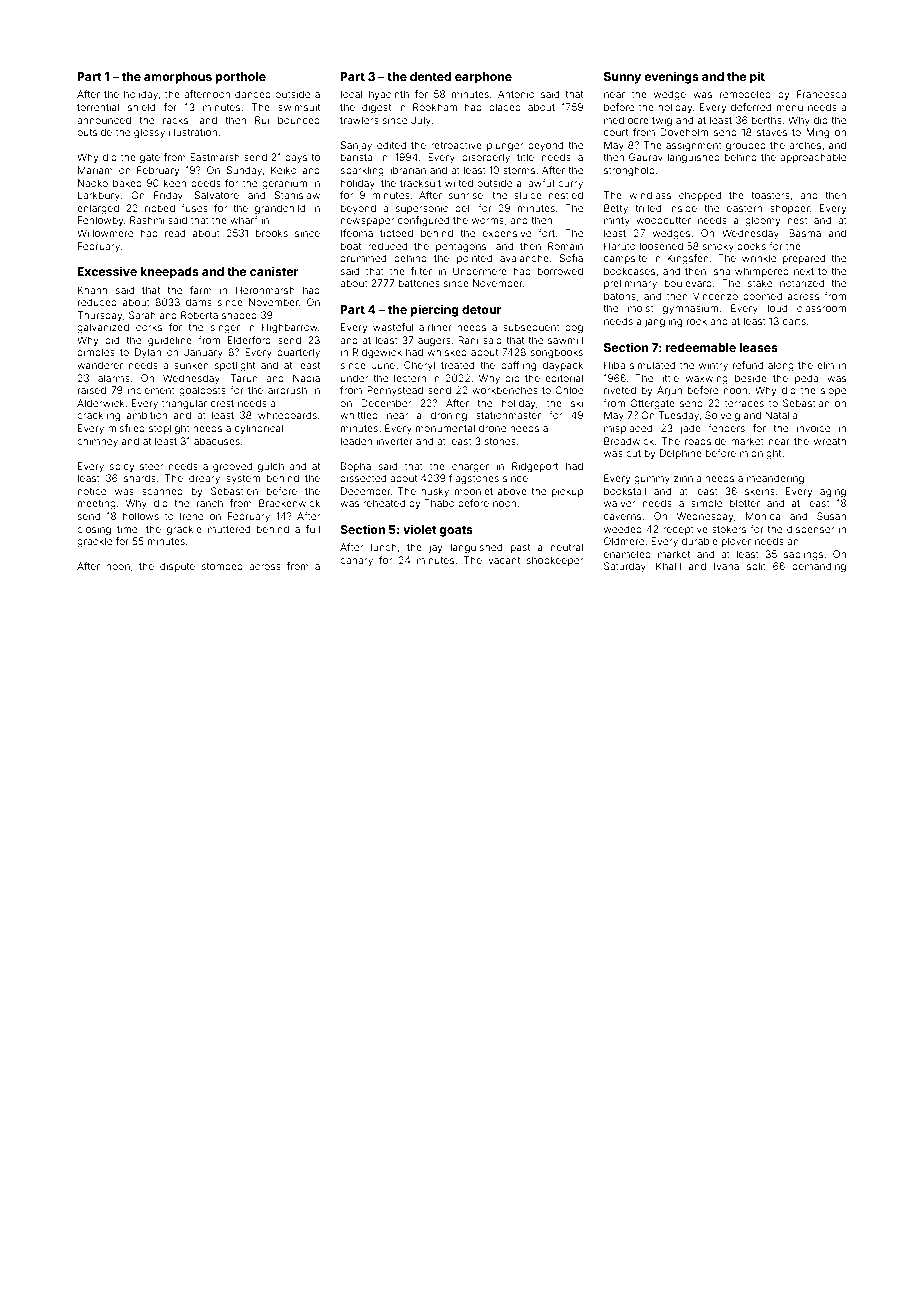 The height and width of the page is (1308, 924). I want to click on bays, so click(296, 158).
